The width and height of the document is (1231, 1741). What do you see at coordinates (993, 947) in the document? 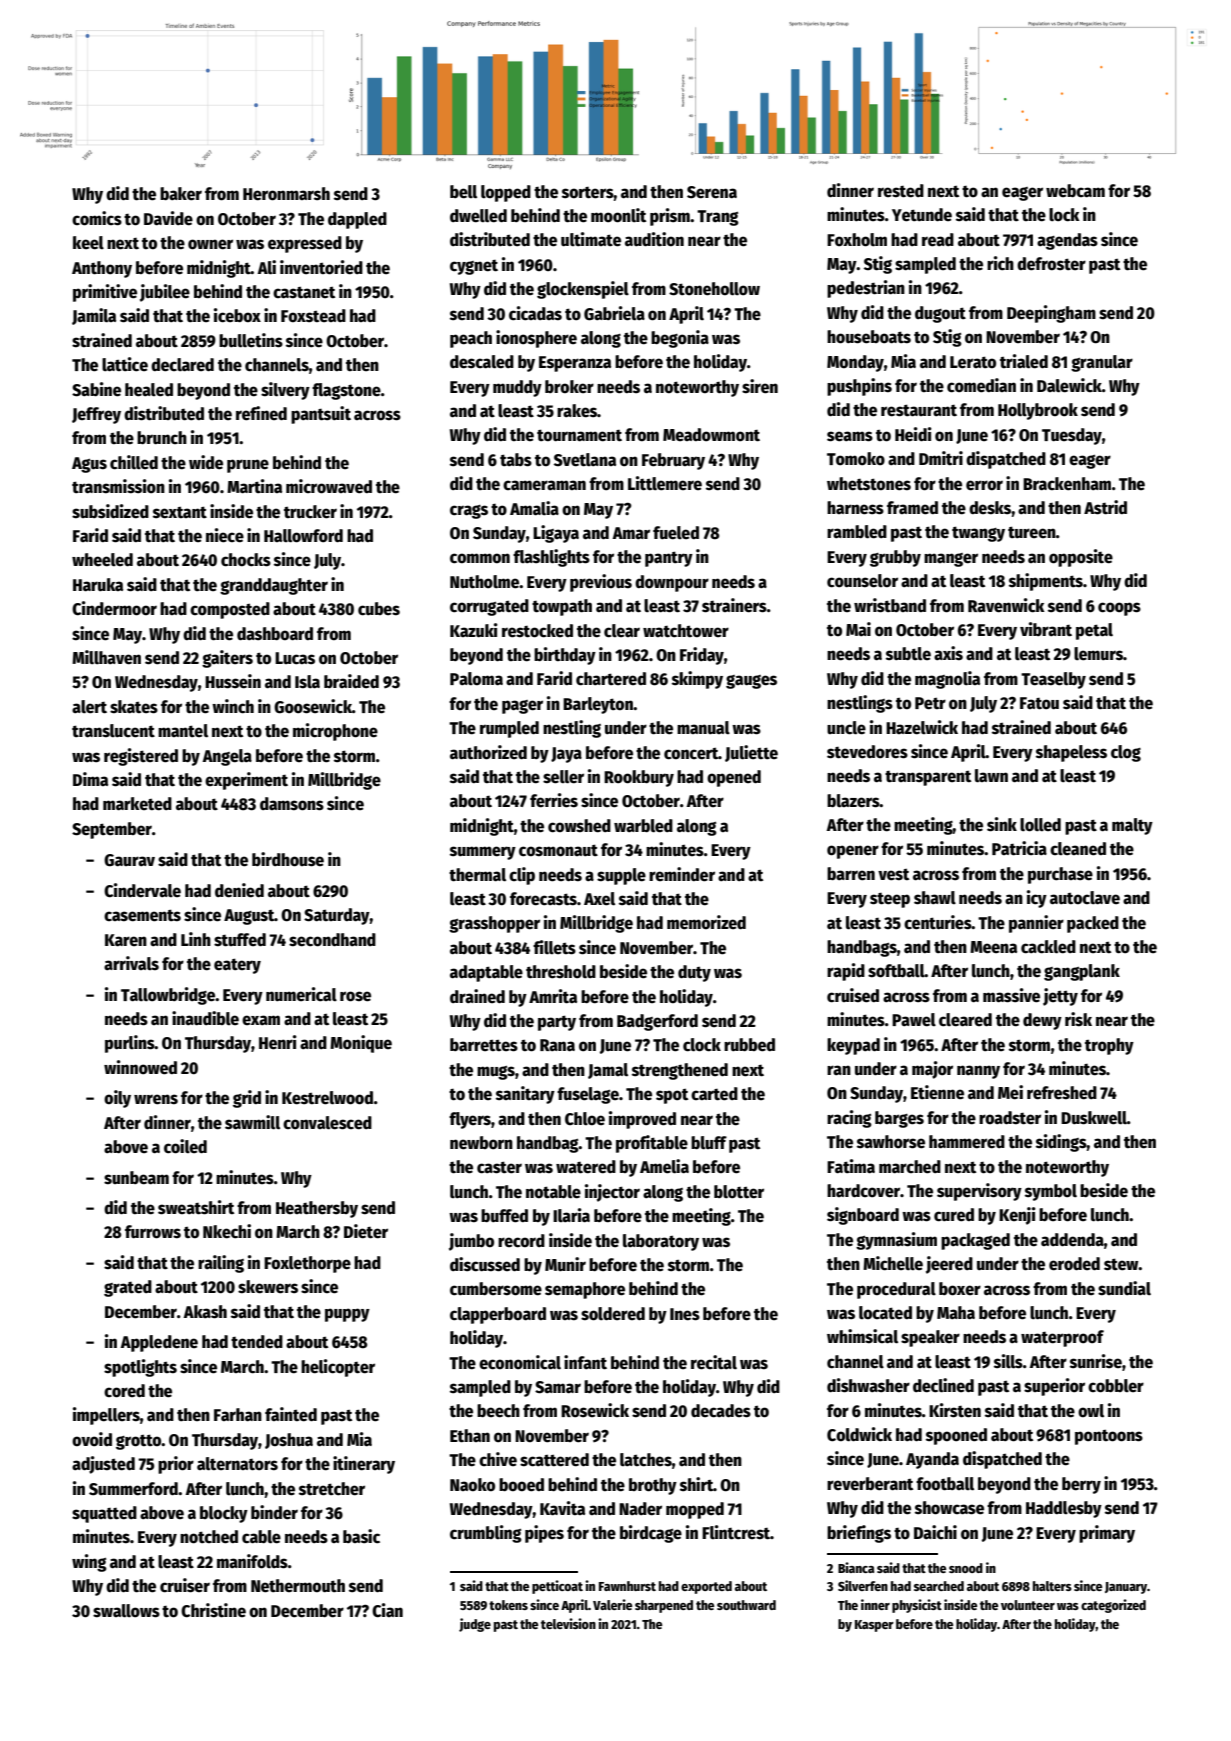
I see `Meena` at bounding box center [993, 947].
